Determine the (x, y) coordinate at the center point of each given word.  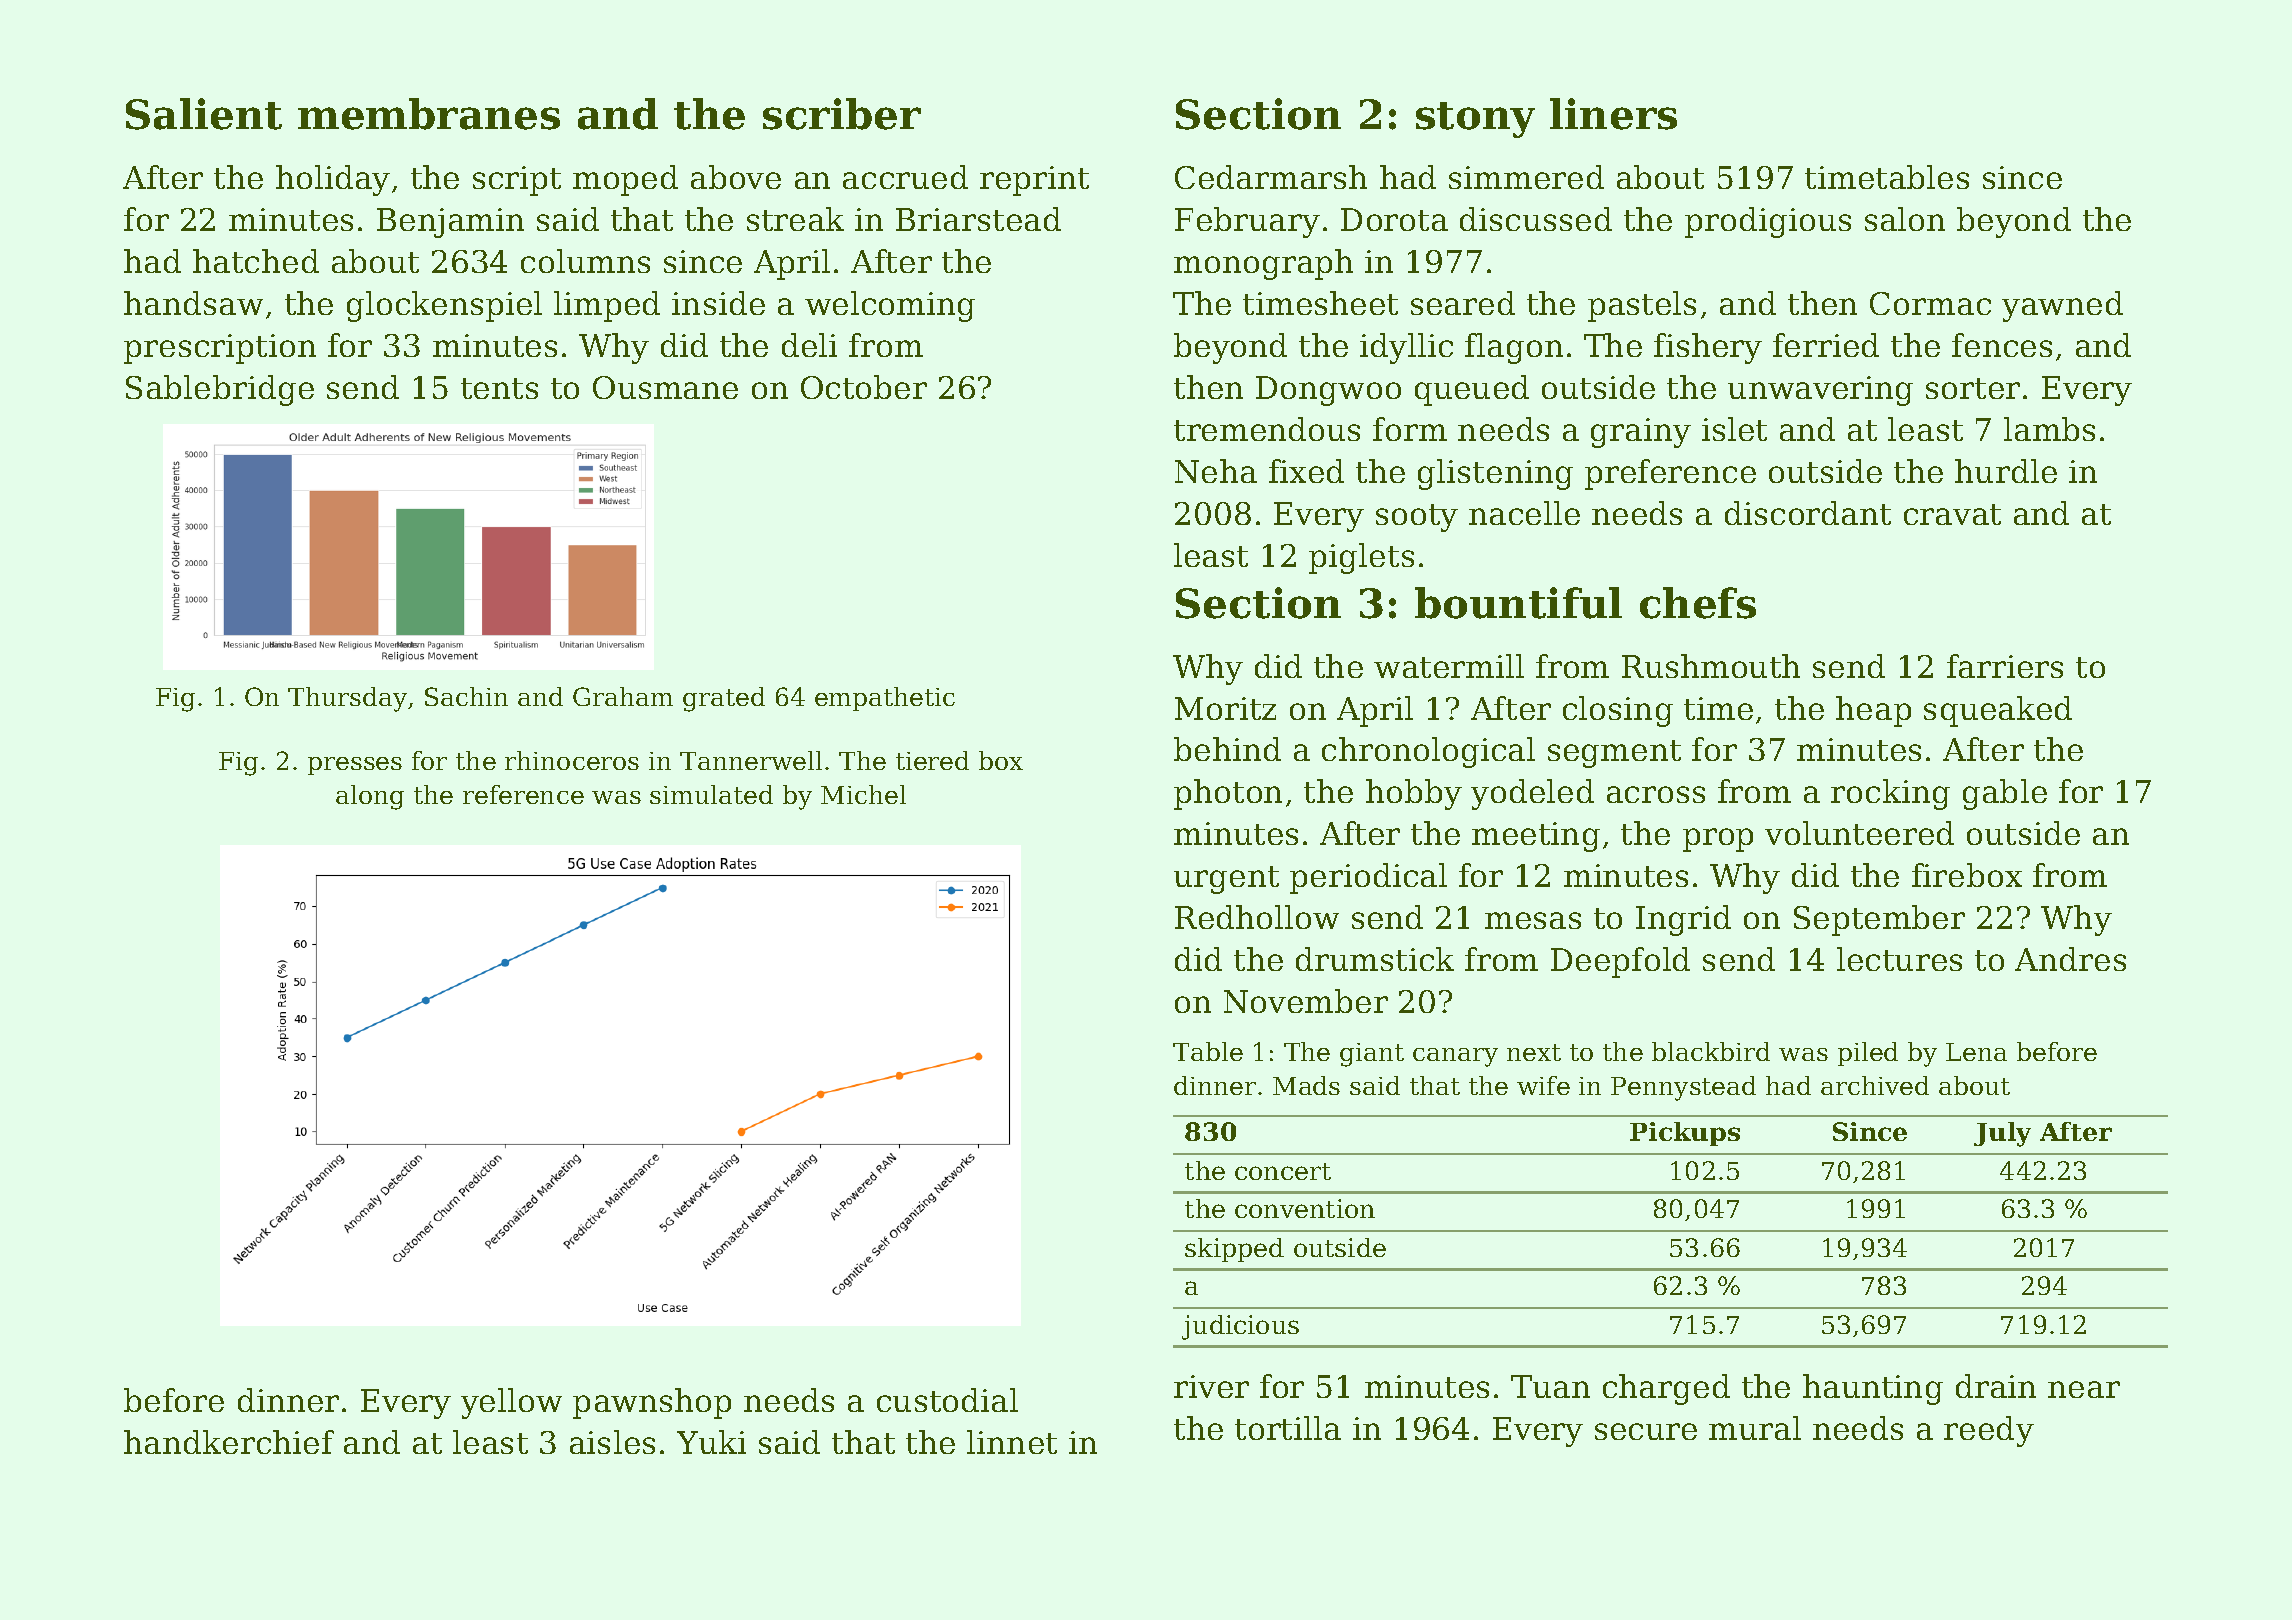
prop (1718, 840)
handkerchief (229, 1442)
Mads (1306, 1085)
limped (607, 306)
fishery (1708, 348)
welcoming (890, 306)
